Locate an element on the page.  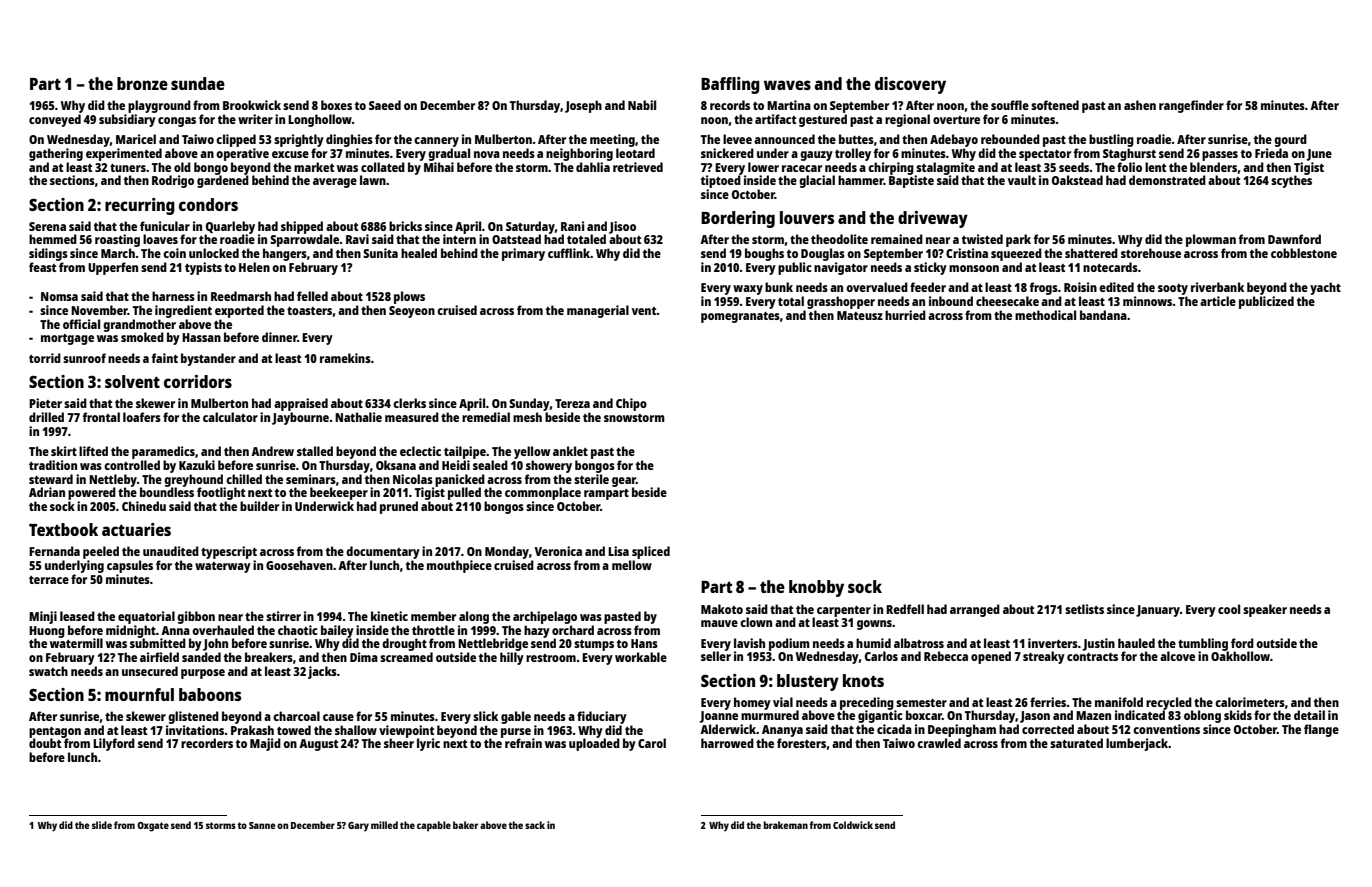
capsules is located at coordinates (130, 566).
